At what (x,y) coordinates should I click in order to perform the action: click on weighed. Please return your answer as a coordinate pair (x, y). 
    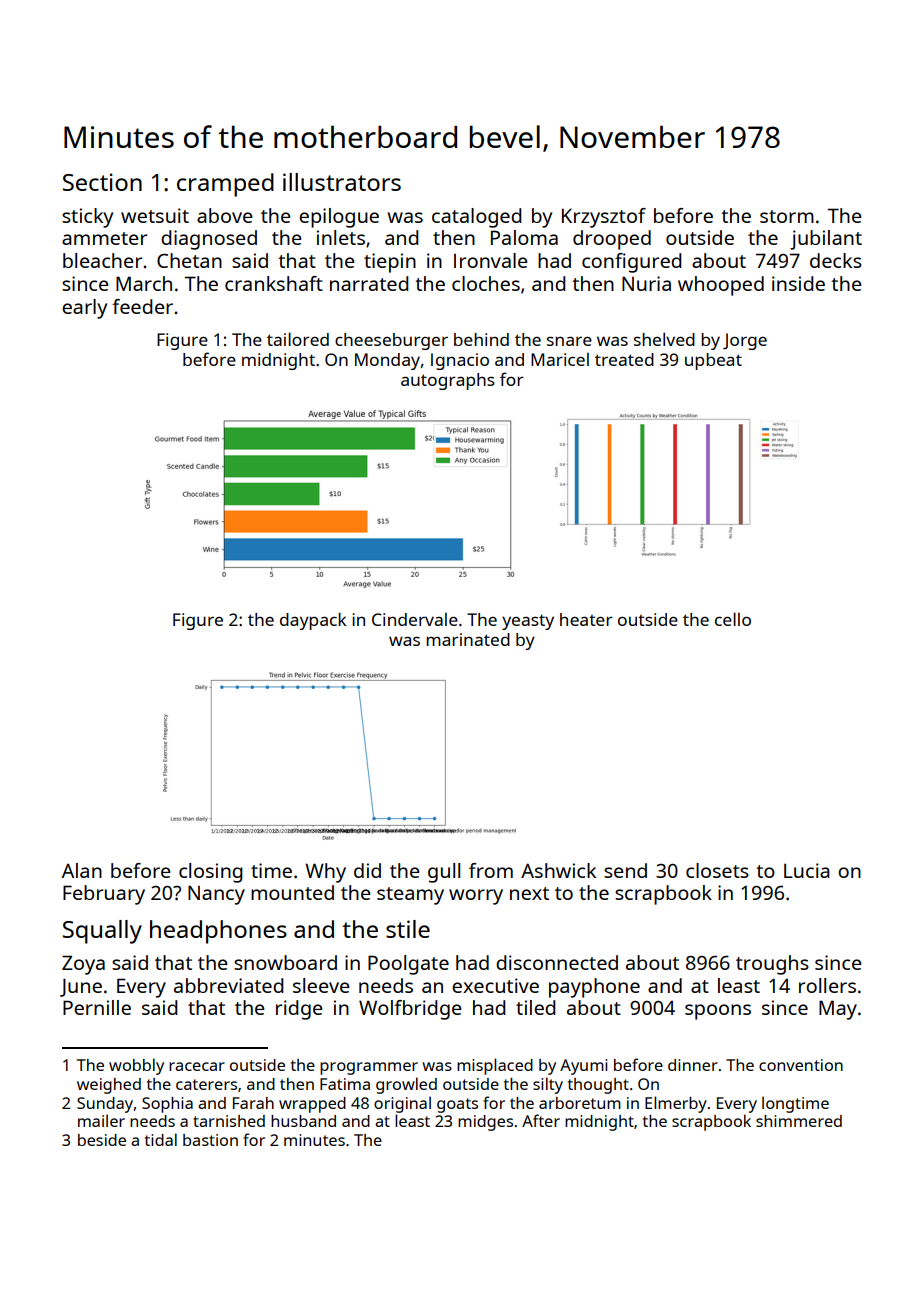
    Looking at the image, I should click on (109, 1086).
